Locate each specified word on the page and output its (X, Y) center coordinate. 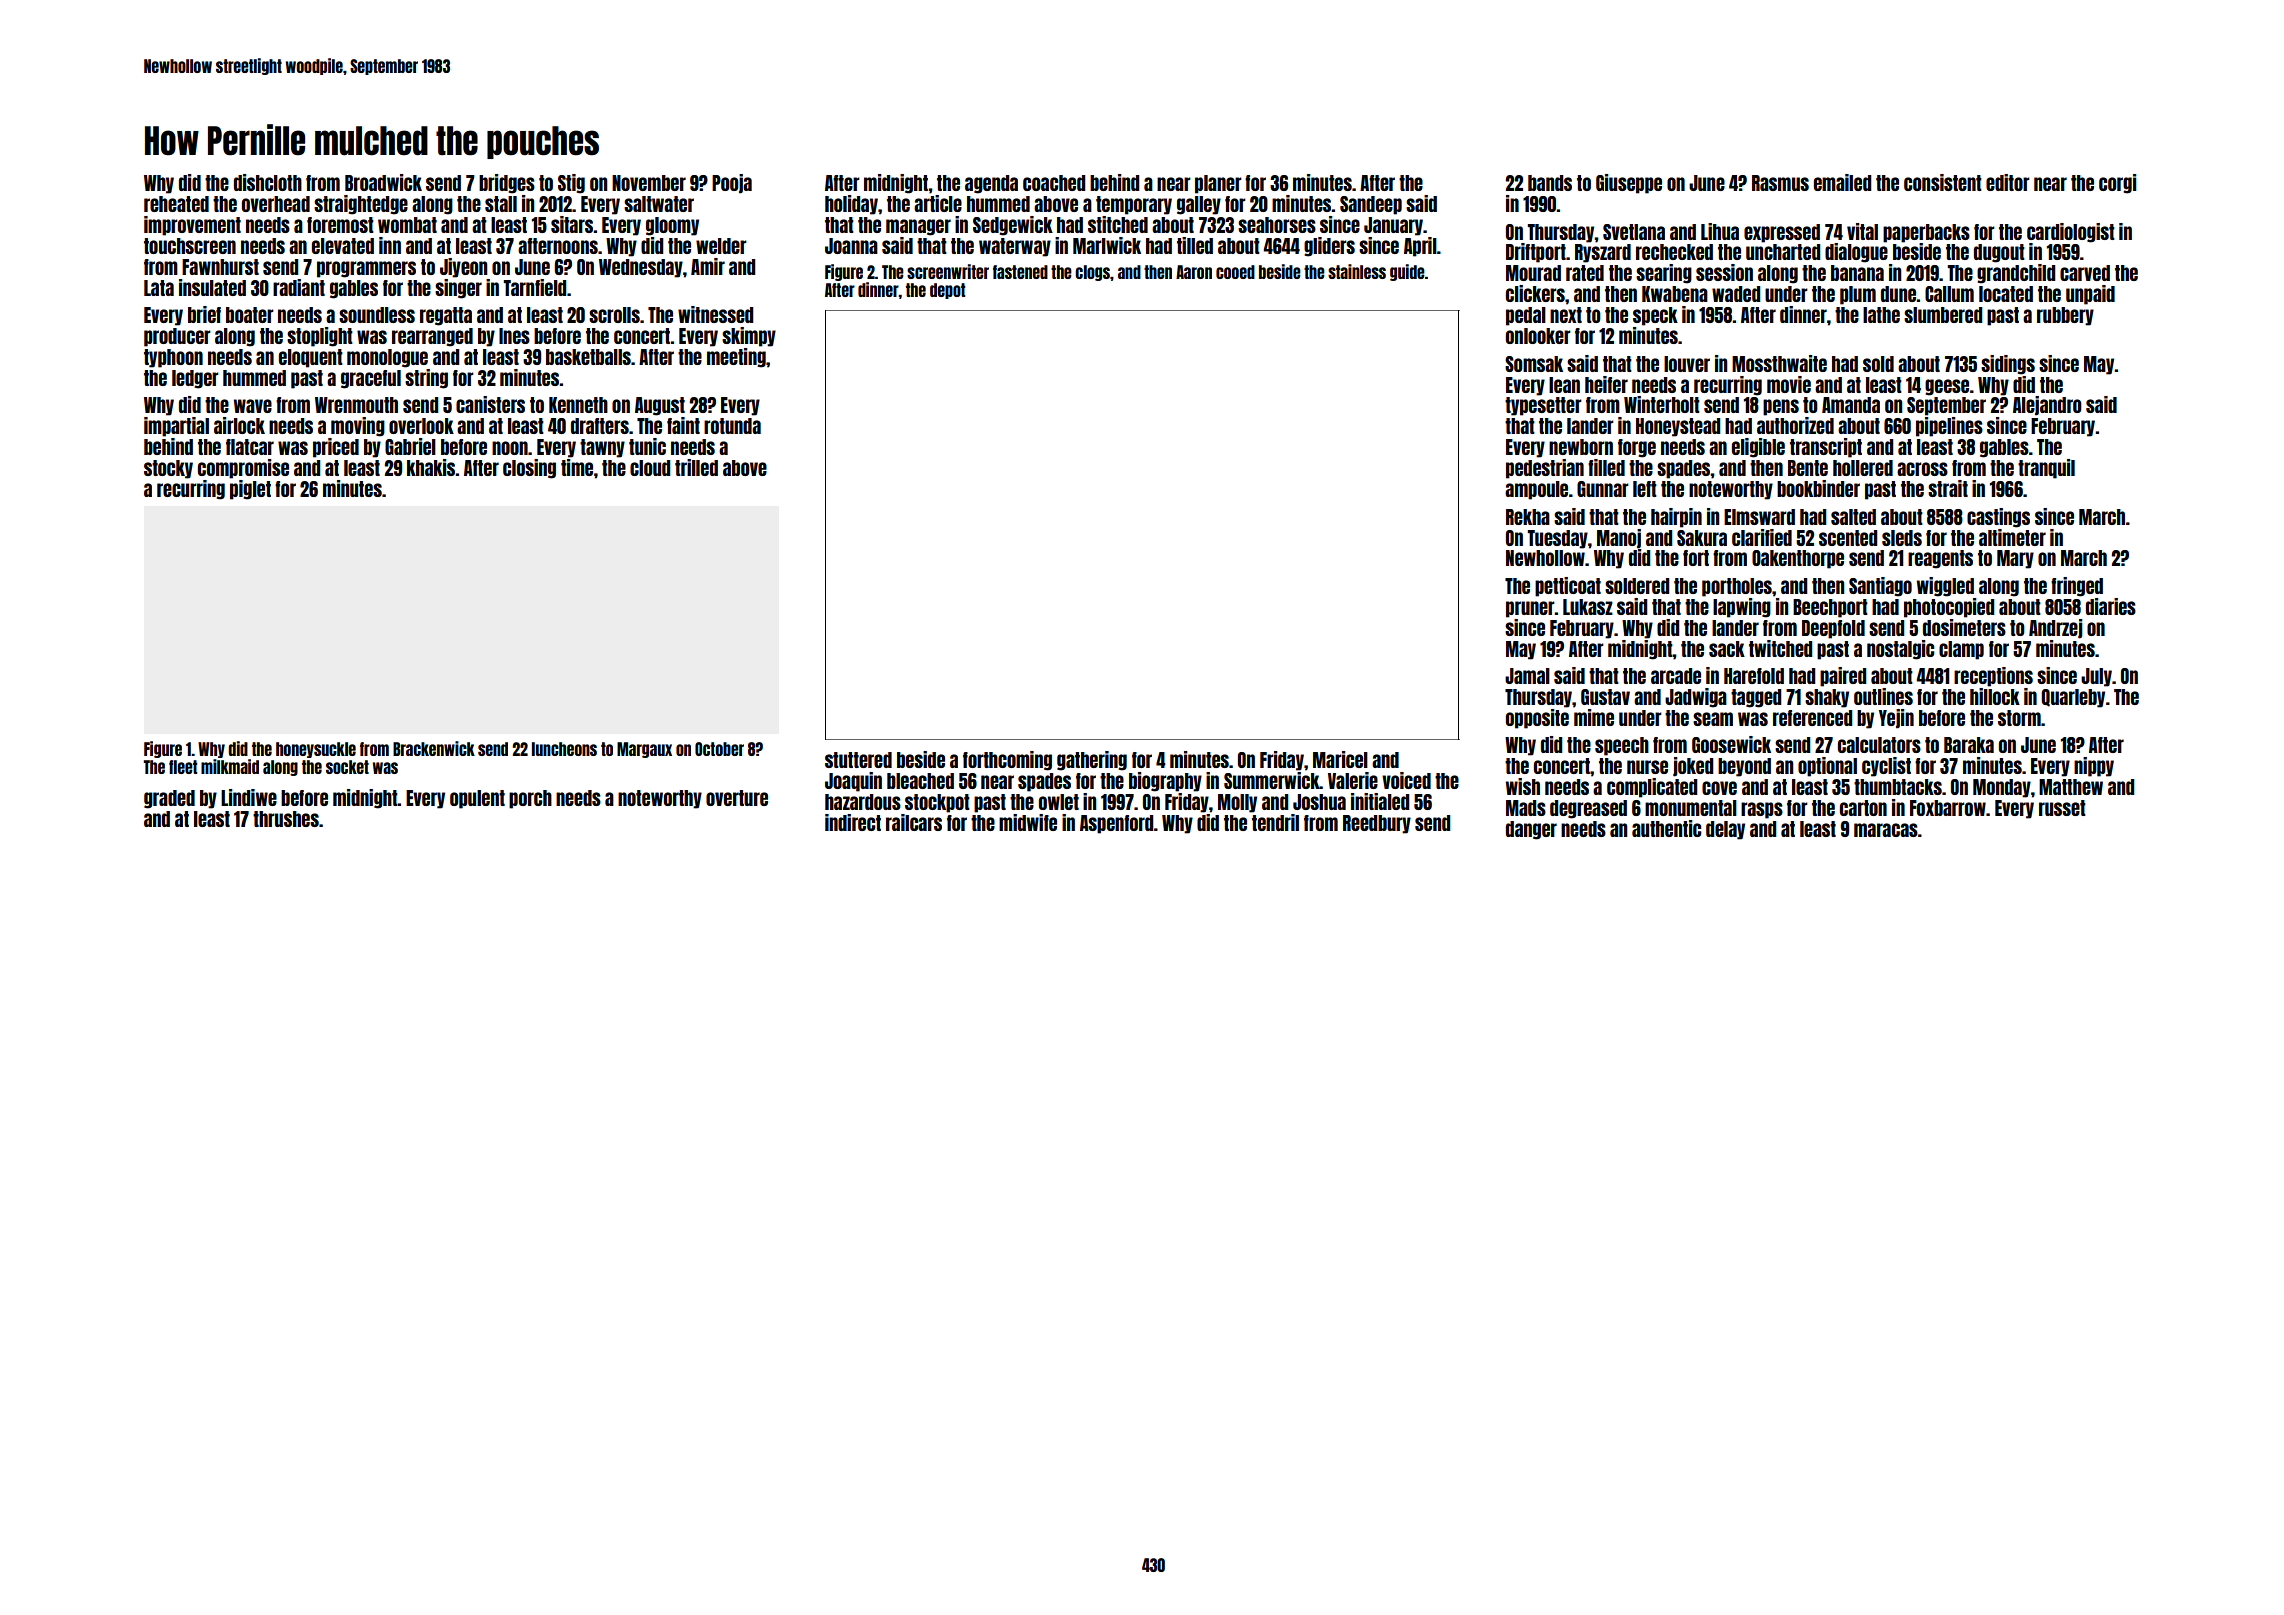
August (660, 406)
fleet (183, 767)
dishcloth (268, 182)
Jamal (1527, 676)
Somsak (1534, 364)
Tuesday (1557, 539)
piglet (250, 490)
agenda (991, 184)
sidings (2008, 365)
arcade (1676, 676)
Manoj (1619, 539)
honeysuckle (316, 750)
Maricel (1340, 759)
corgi (2117, 184)
